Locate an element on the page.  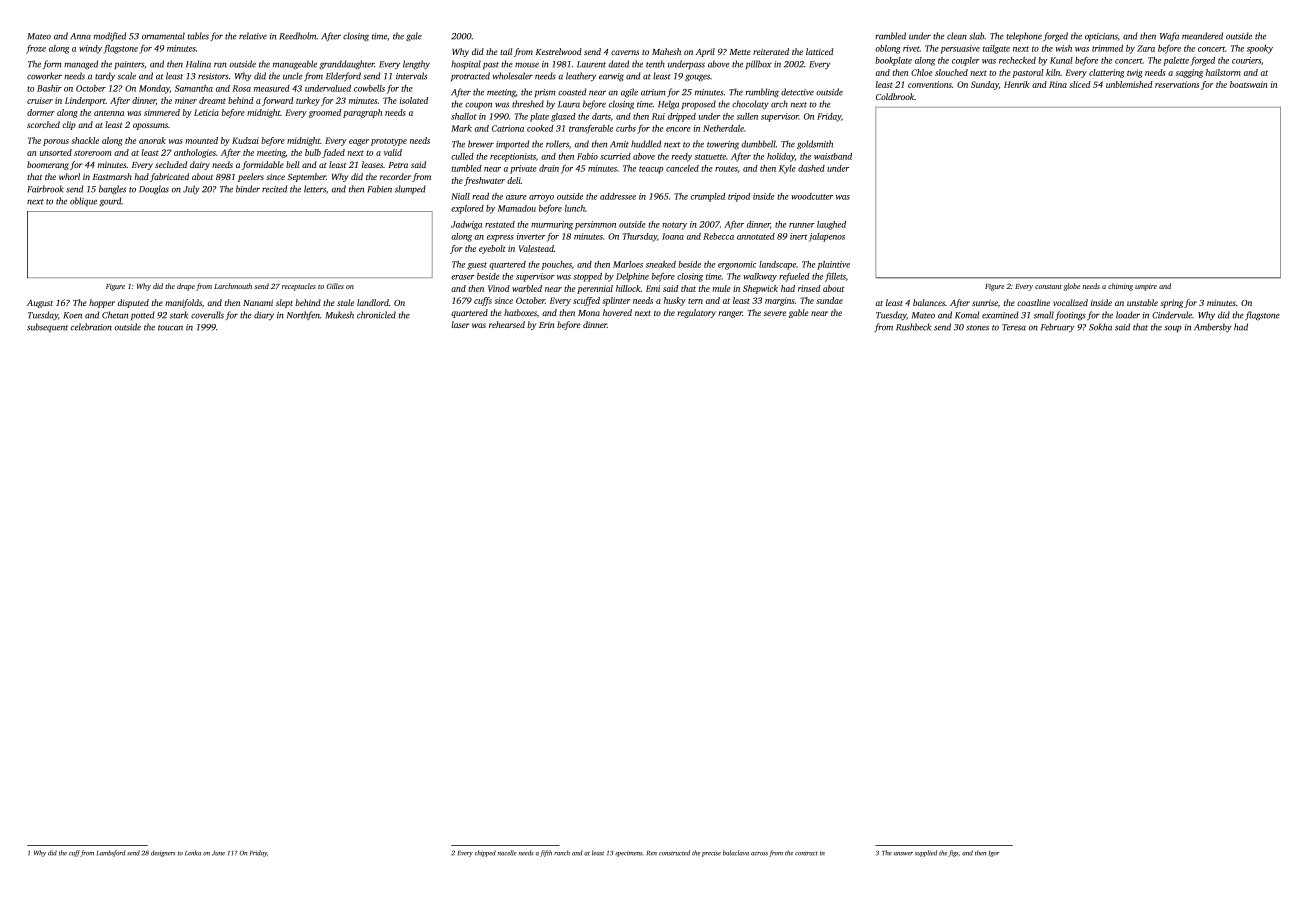
precise is located at coordinates (711, 854).
